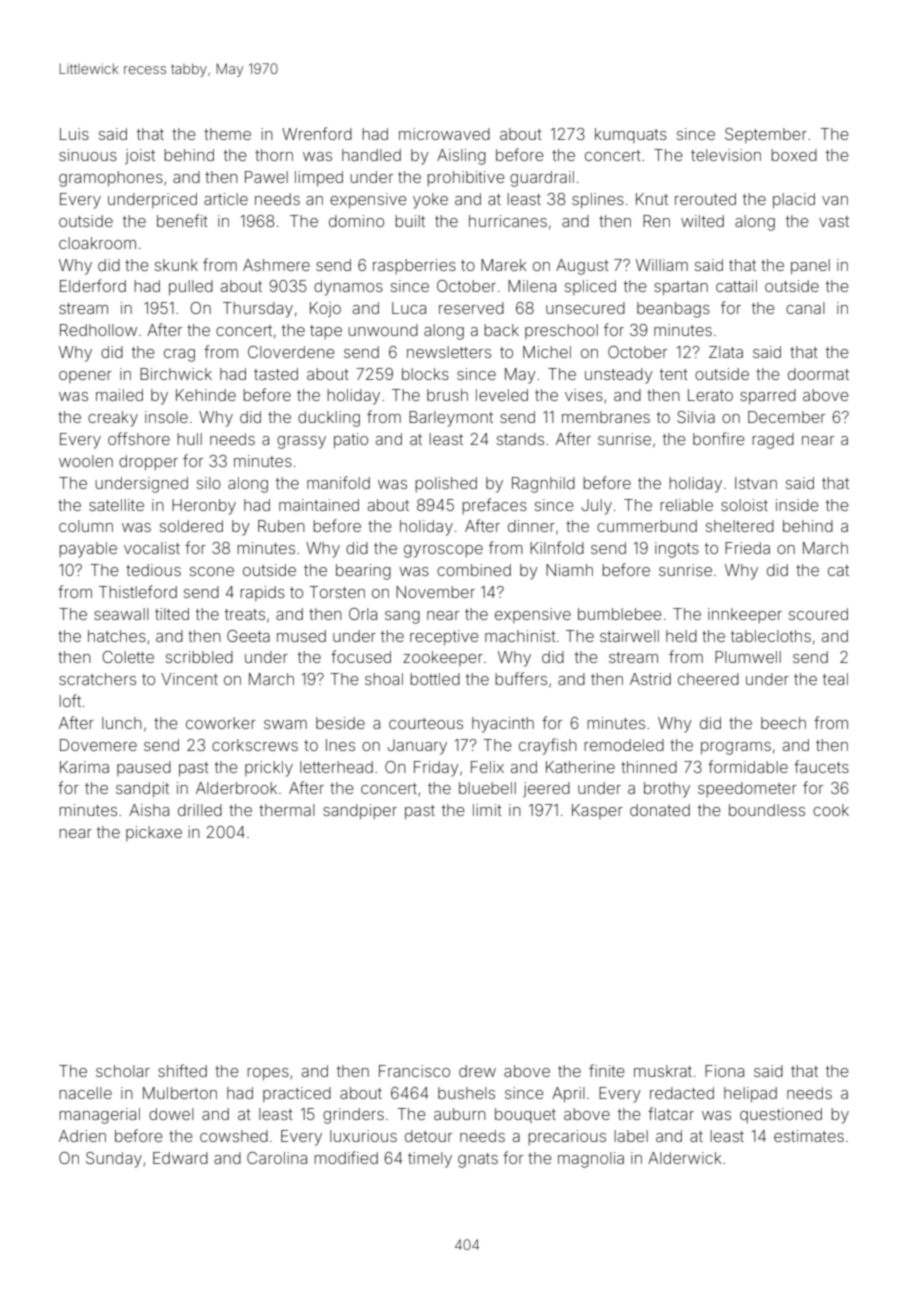 The image size is (908, 1316). Describe the element at coordinates (831, 810) in the screenshot. I see `cook` at that location.
